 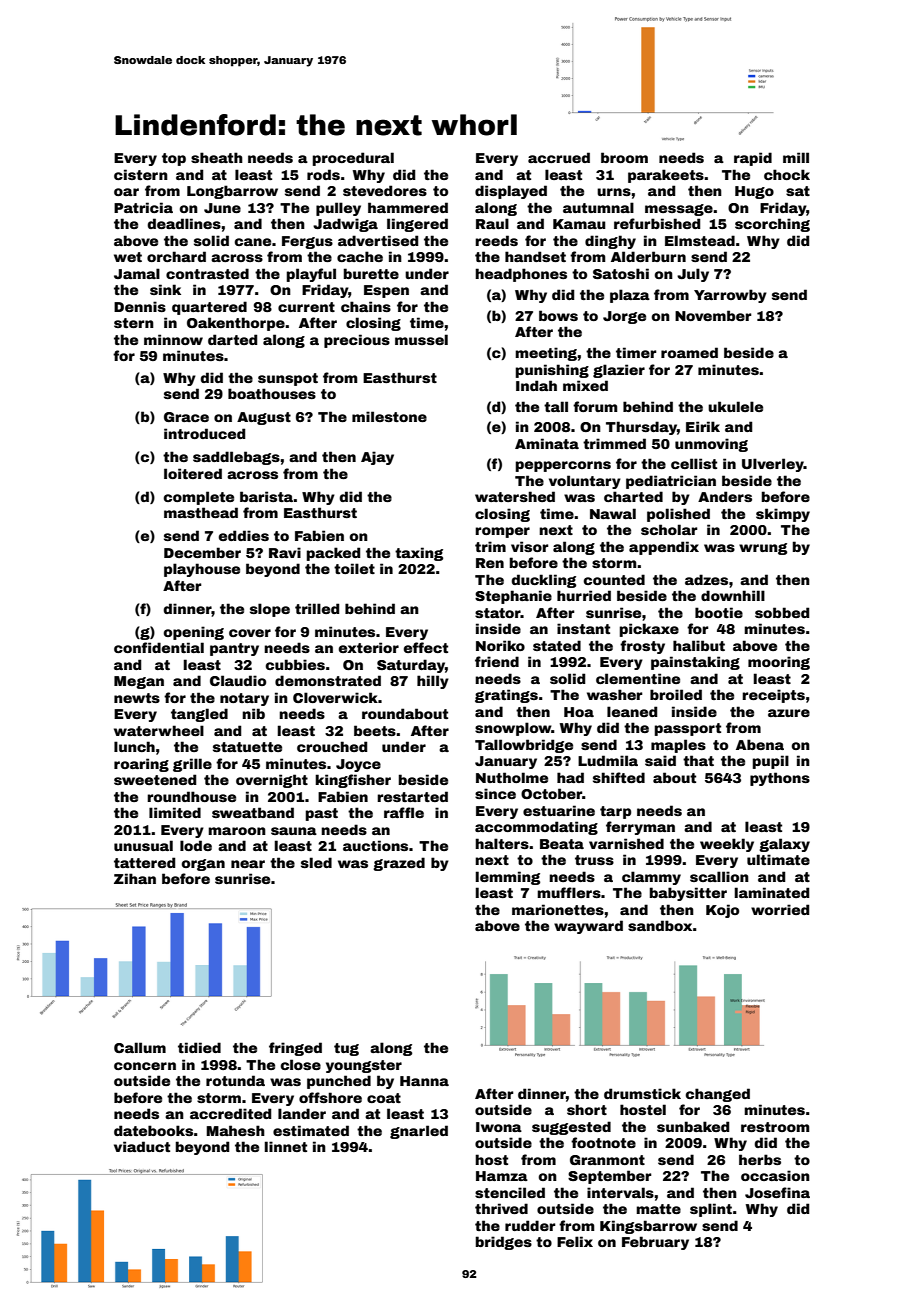 I want to click on autumnal, so click(x=598, y=207).
